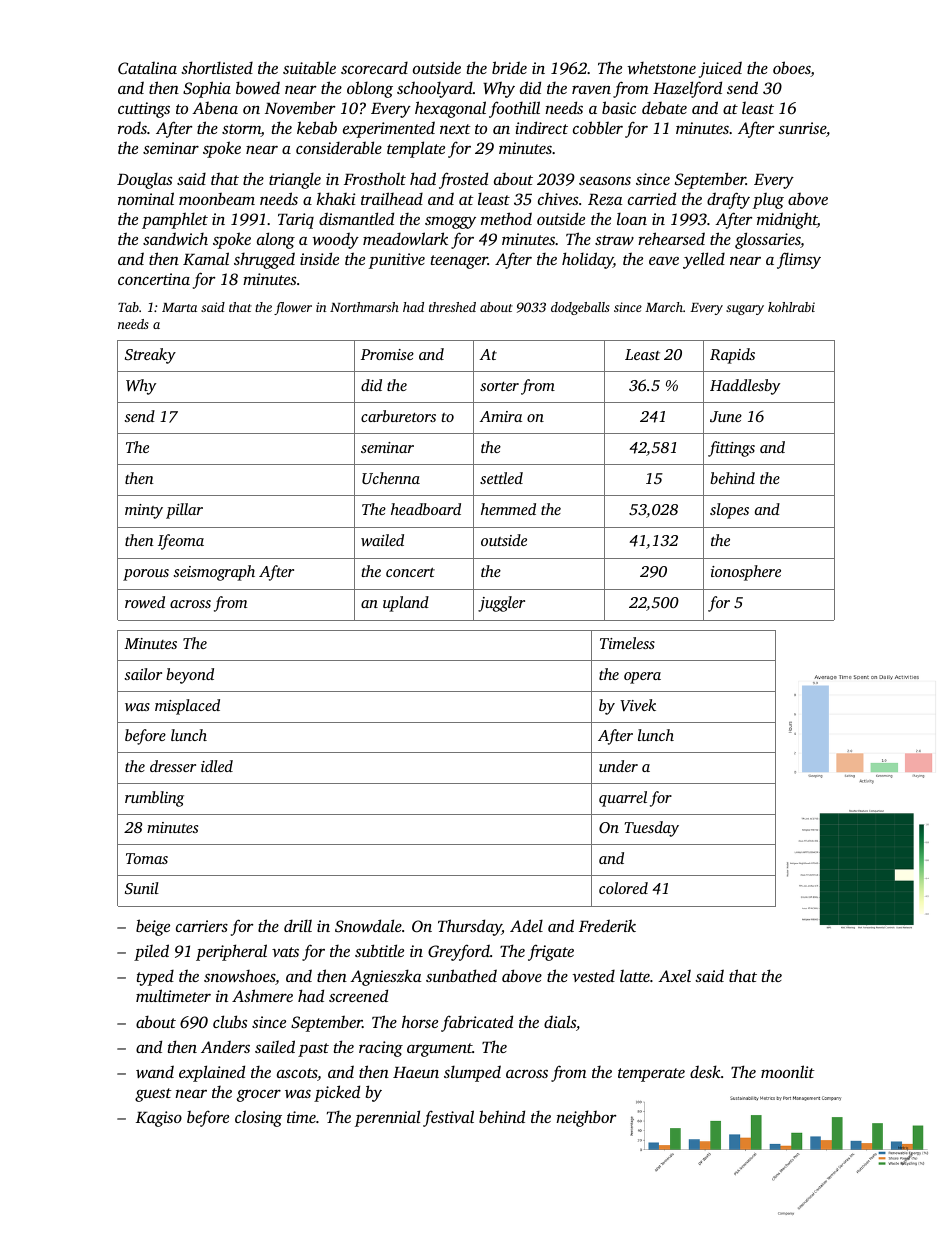  What do you see at coordinates (580, 308) in the screenshot?
I see `dodgeballs` at bounding box center [580, 308].
